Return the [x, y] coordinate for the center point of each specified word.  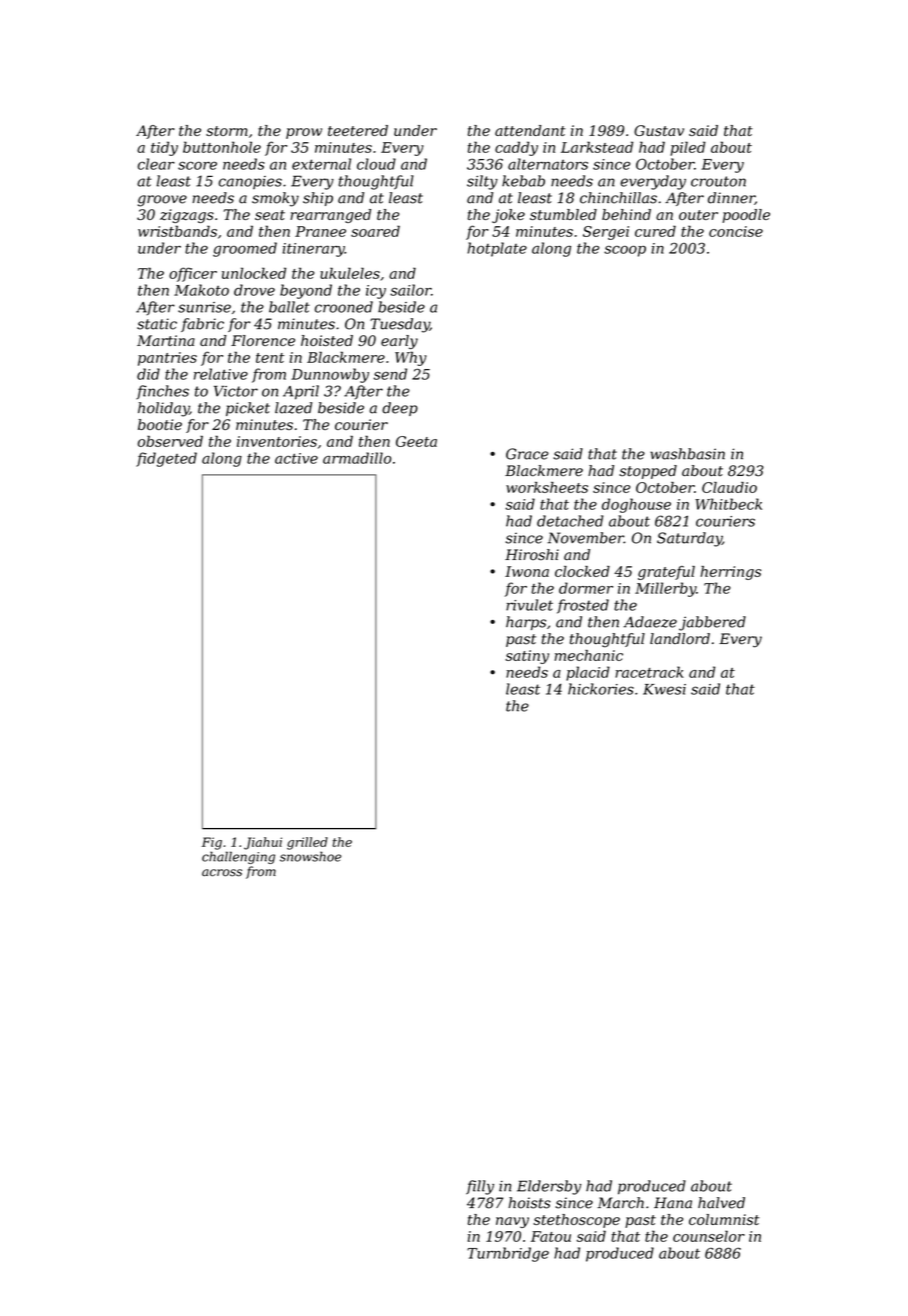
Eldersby [549, 1187]
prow [304, 133]
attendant [530, 130]
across [222, 873]
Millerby [665, 589]
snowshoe [310, 856]
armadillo [357, 458]
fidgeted [166, 459]
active [296, 458]
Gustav [659, 130]
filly [480, 1187]
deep [400, 409]
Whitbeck [728, 504]
